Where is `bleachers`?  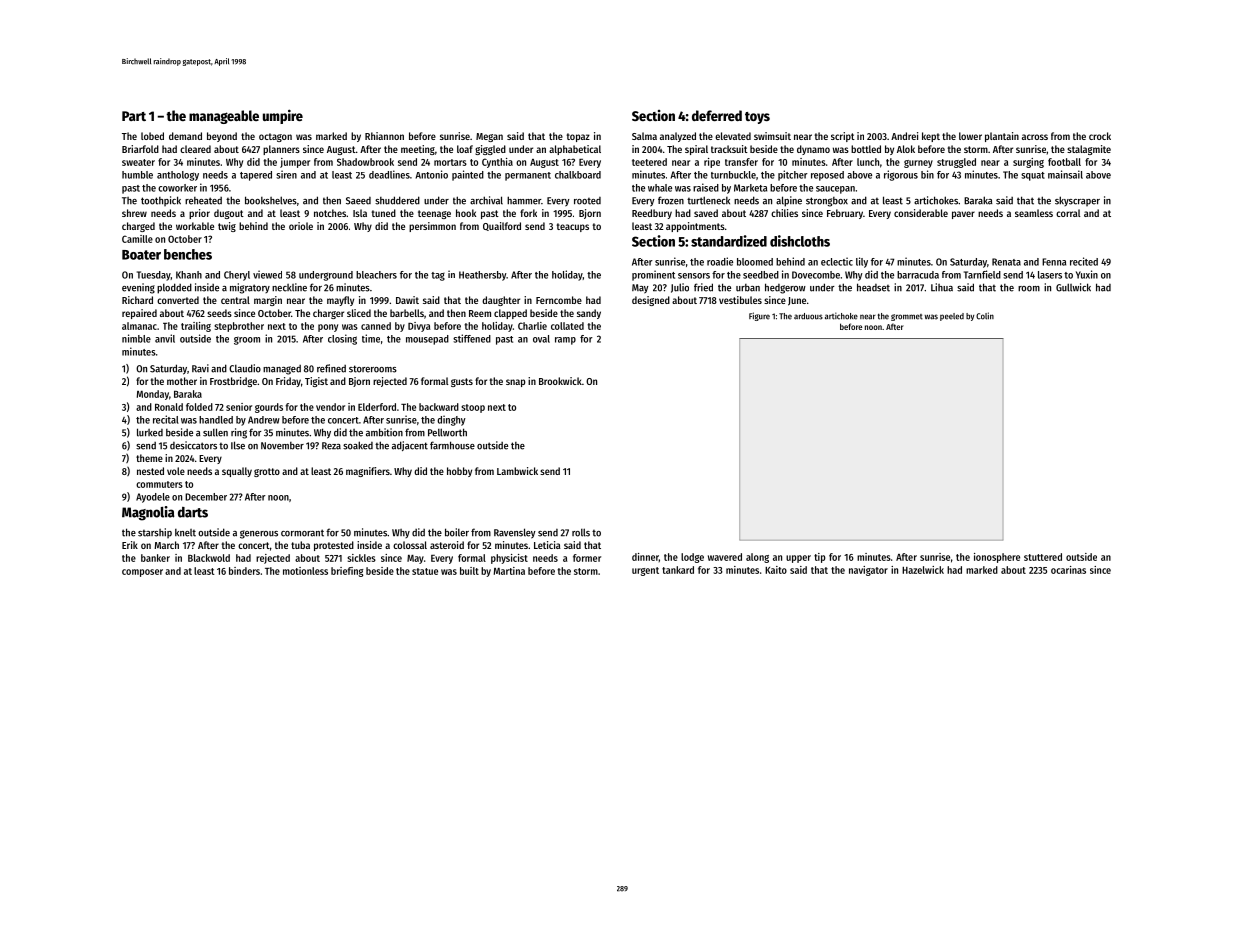
bleachers is located at coordinates (376, 275).
